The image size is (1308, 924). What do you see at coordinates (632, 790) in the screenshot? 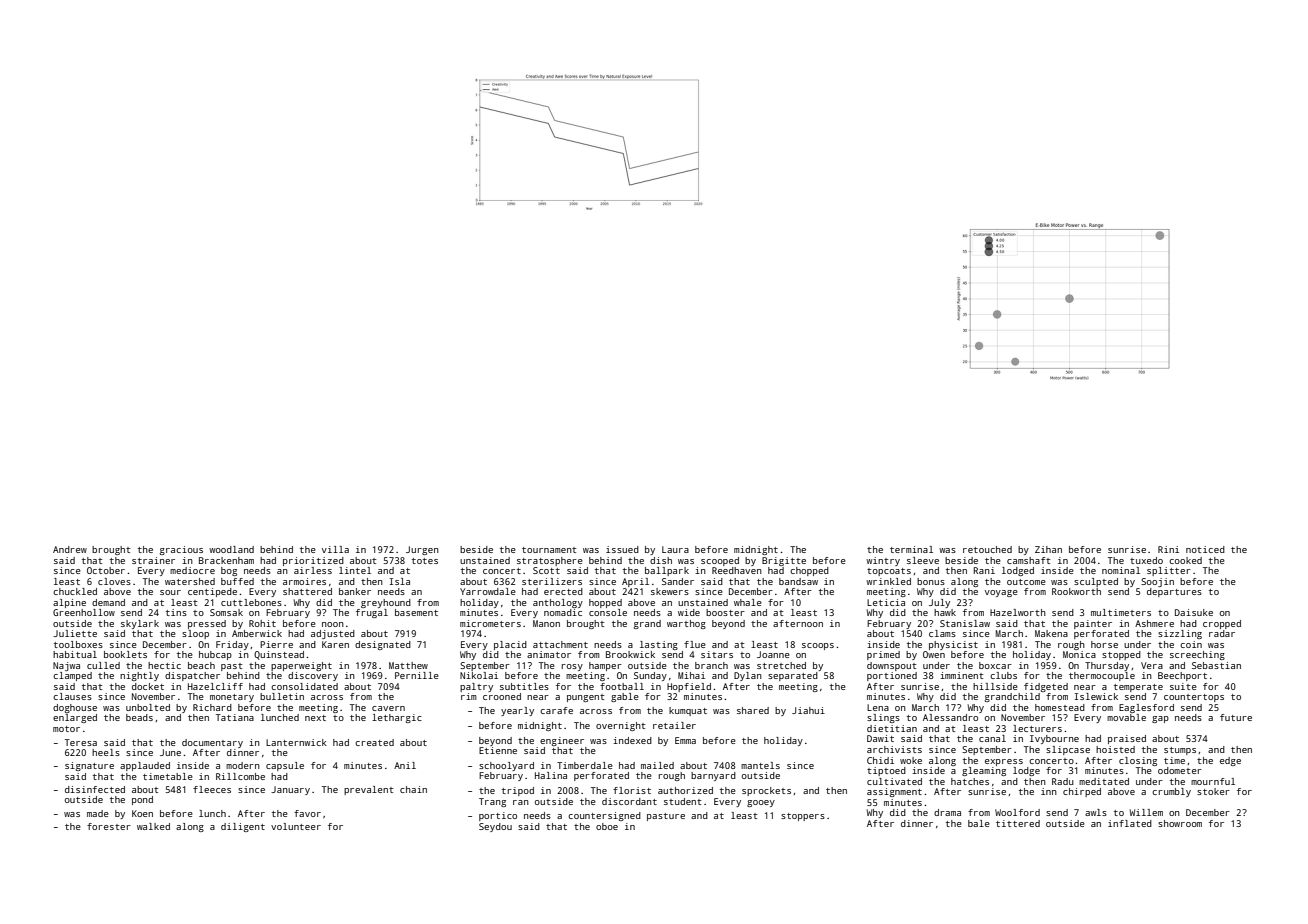
I see `florist` at bounding box center [632, 790].
